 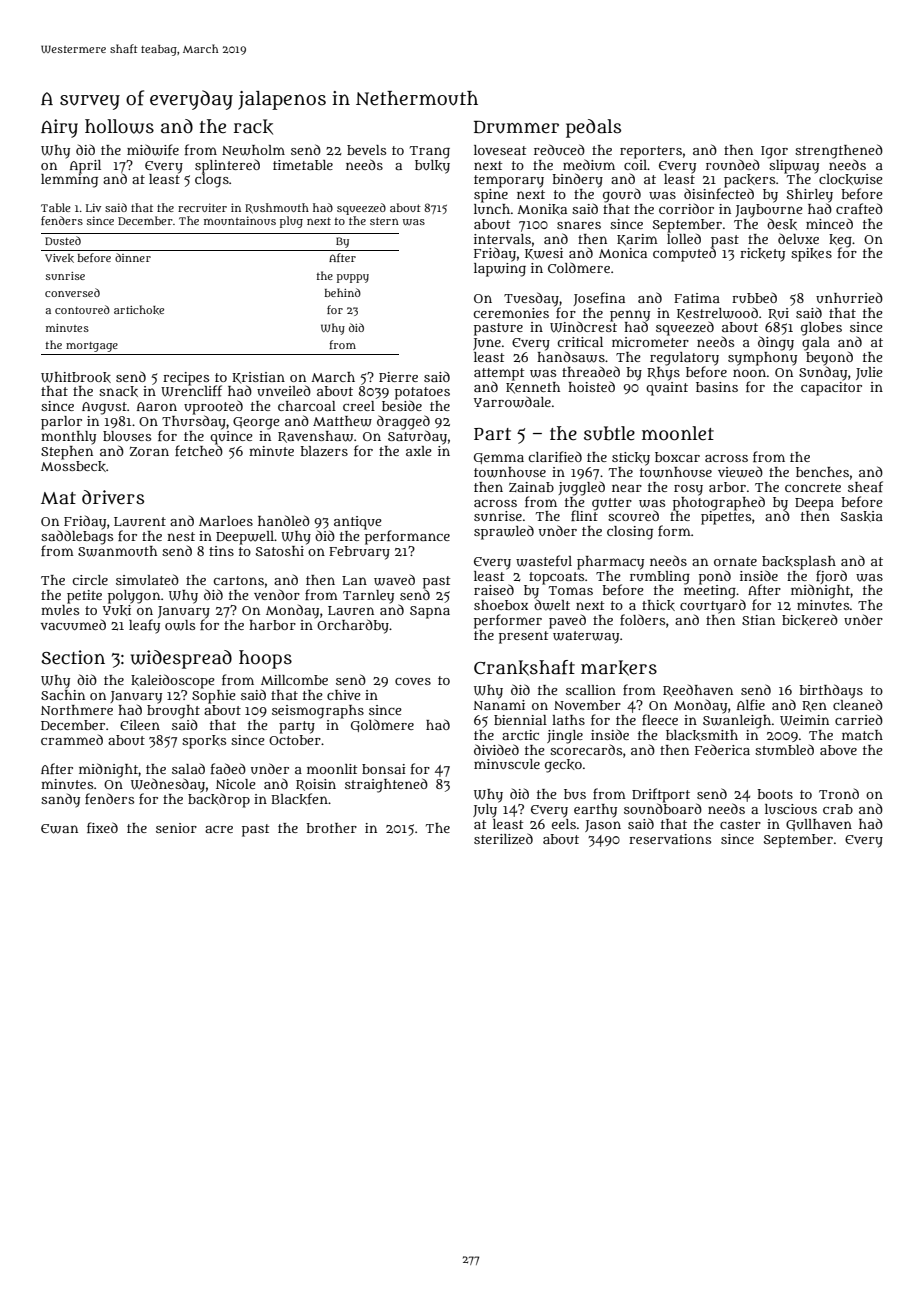 What do you see at coordinates (869, 373) in the screenshot?
I see `Julie` at bounding box center [869, 373].
